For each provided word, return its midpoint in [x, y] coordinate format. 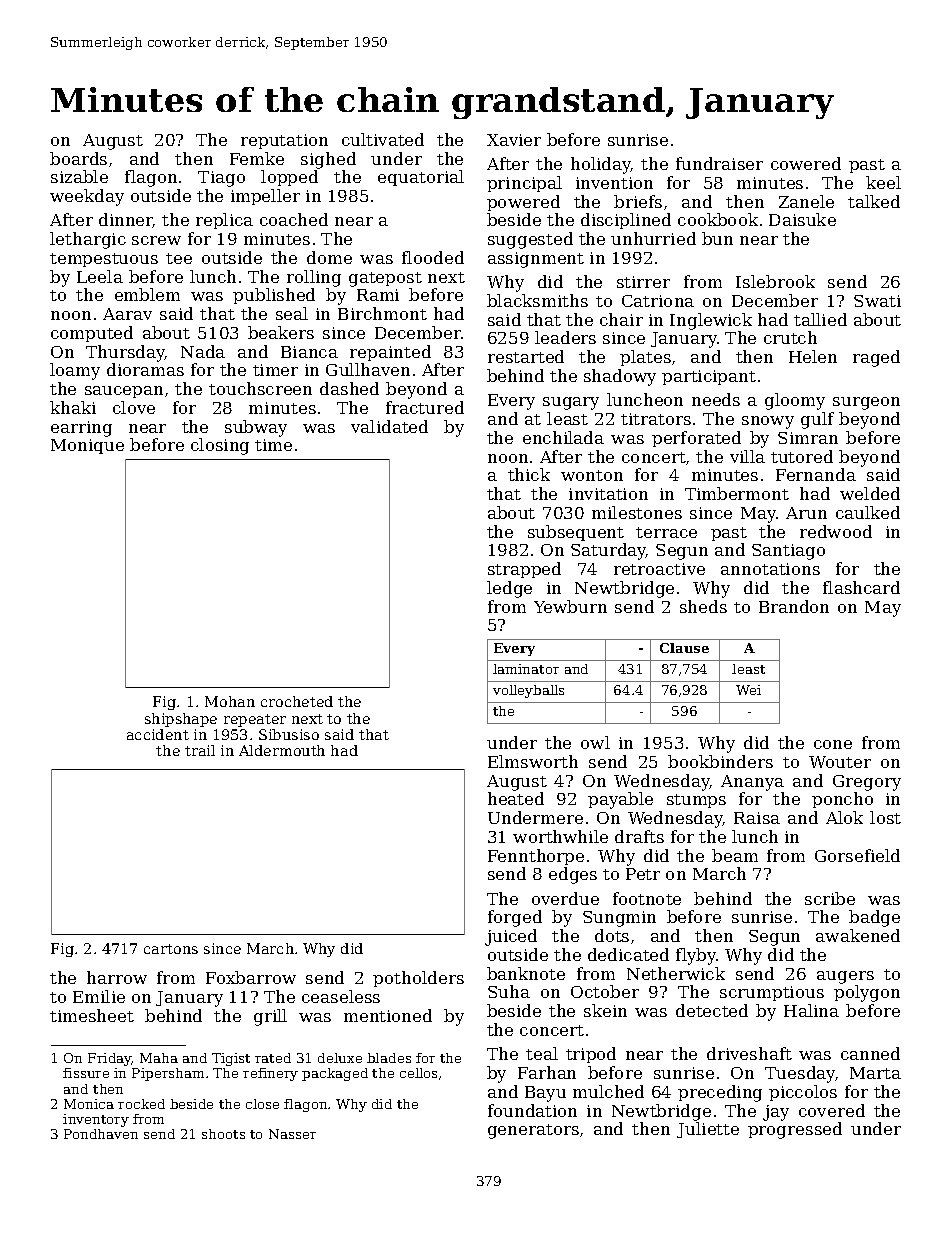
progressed [795, 1130]
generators [533, 1131]
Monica [89, 1104]
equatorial [421, 178]
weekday [87, 197]
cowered [806, 163]
